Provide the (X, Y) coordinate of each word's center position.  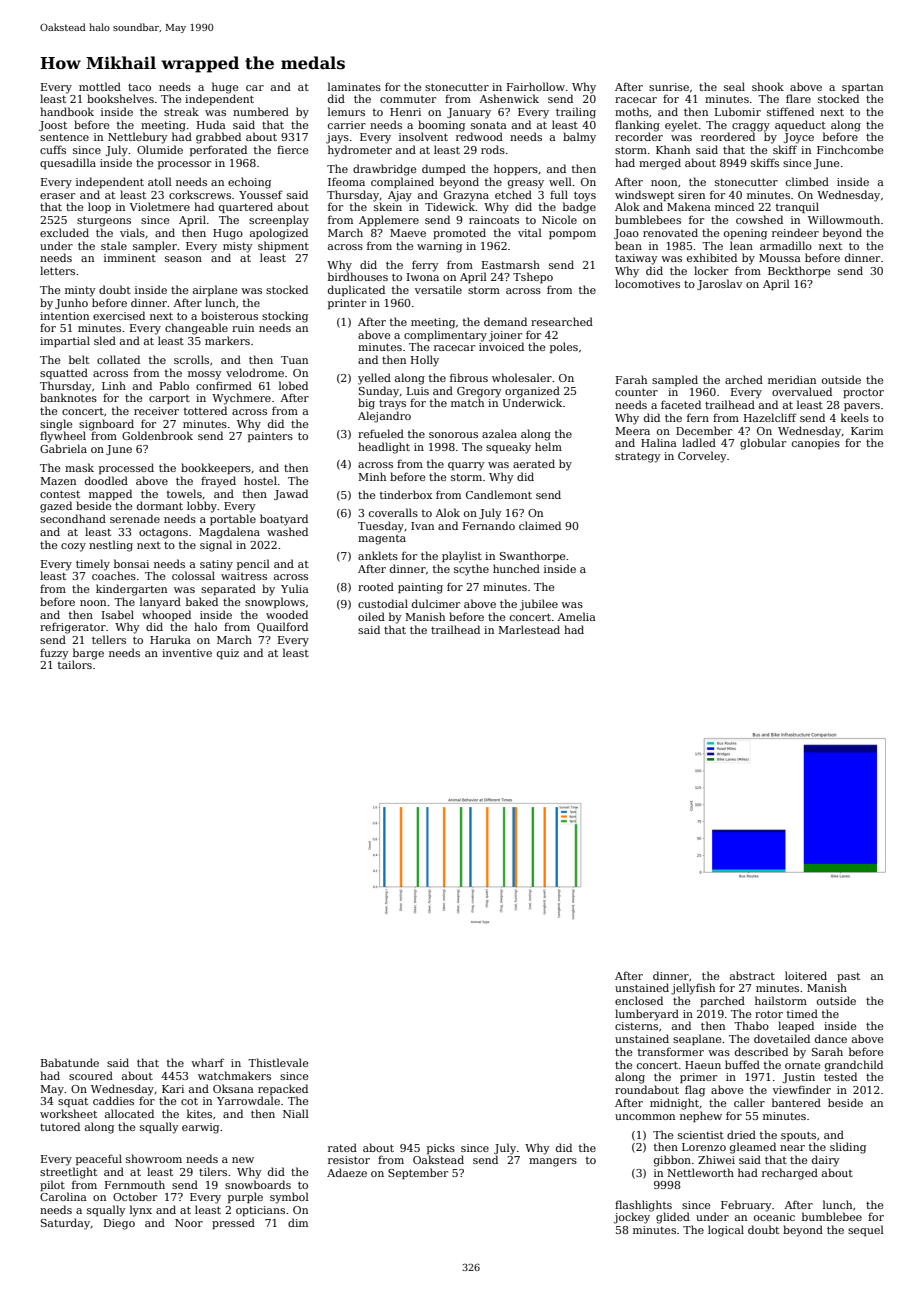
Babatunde (70, 1062)
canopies (816, 444)
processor (184, 165)
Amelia (577, 616)
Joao (626, 234)
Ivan (422, 526)
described (761, 1051)
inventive (187, 653)
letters (57, 270)
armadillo (786, 245)
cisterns (636, 1026)
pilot (52, 1185)
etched (513, 194)
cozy (73, 547)
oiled (371, 616)
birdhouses (358, 276)
